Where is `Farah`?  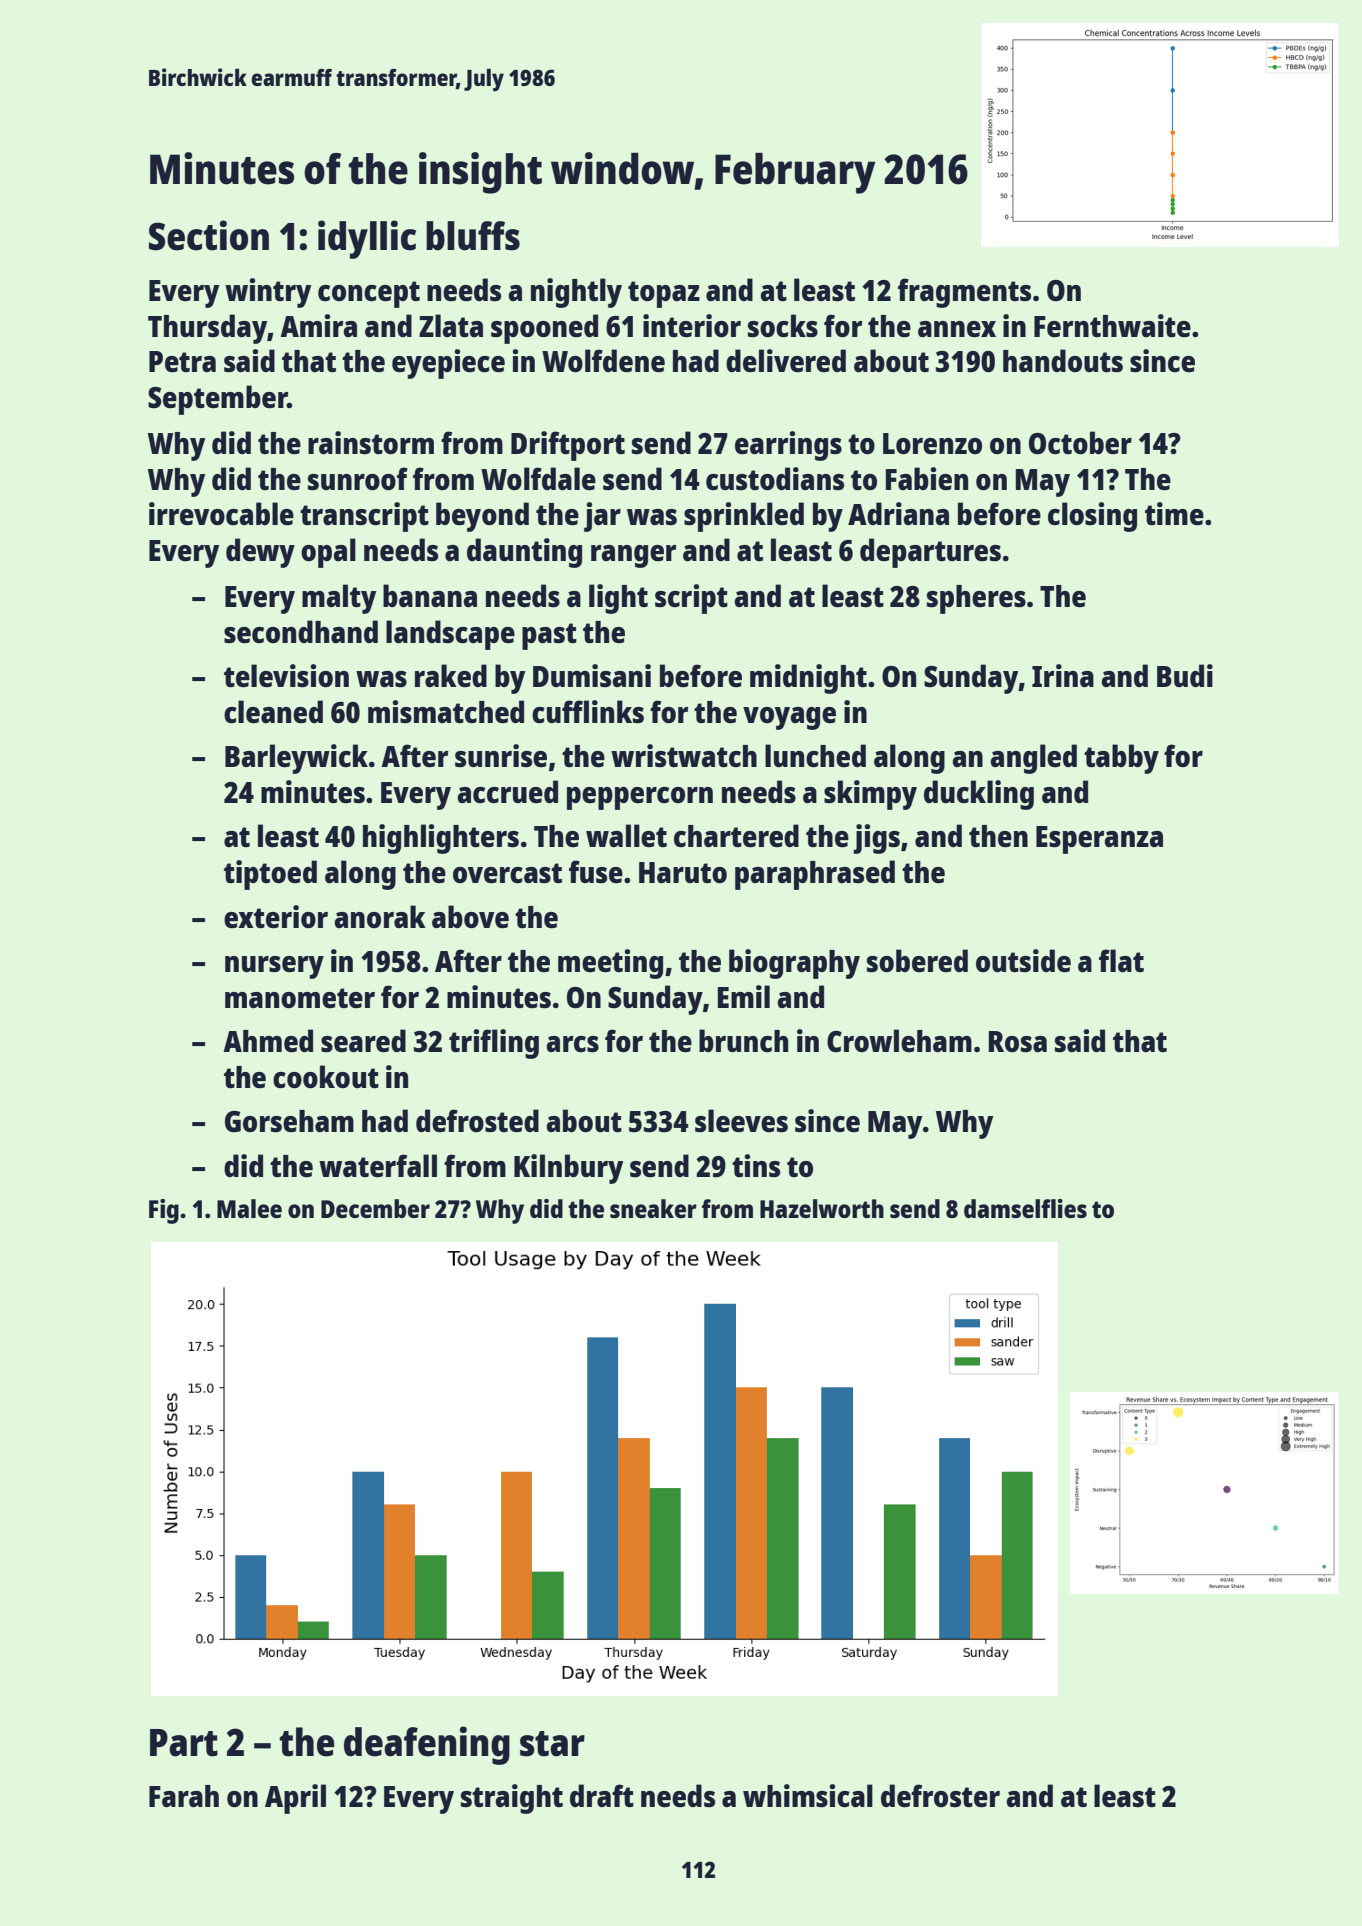
Farah is located at coordinates (184, 1796).
